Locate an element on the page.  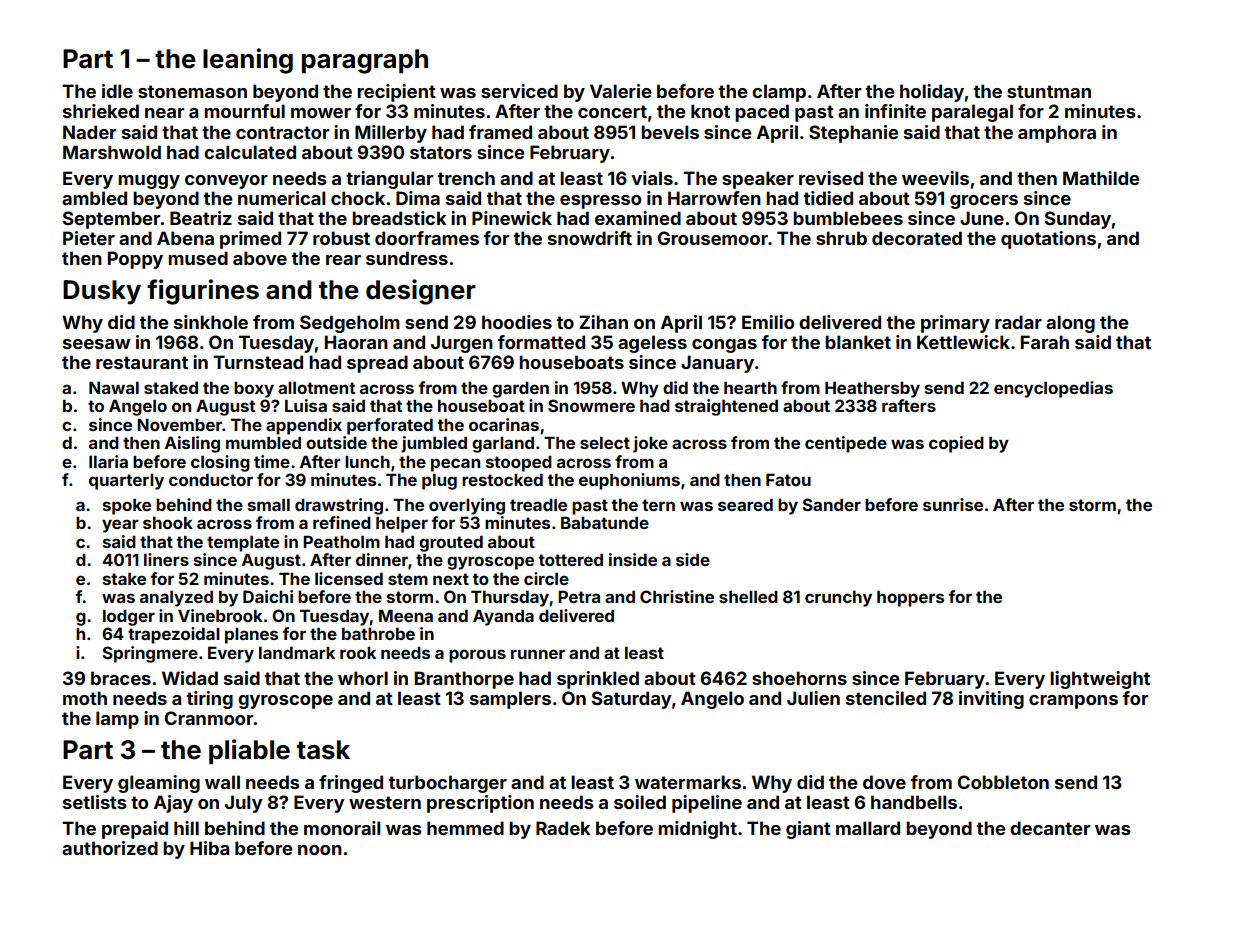
Cranmoor is located at coordinates (209, 718).
